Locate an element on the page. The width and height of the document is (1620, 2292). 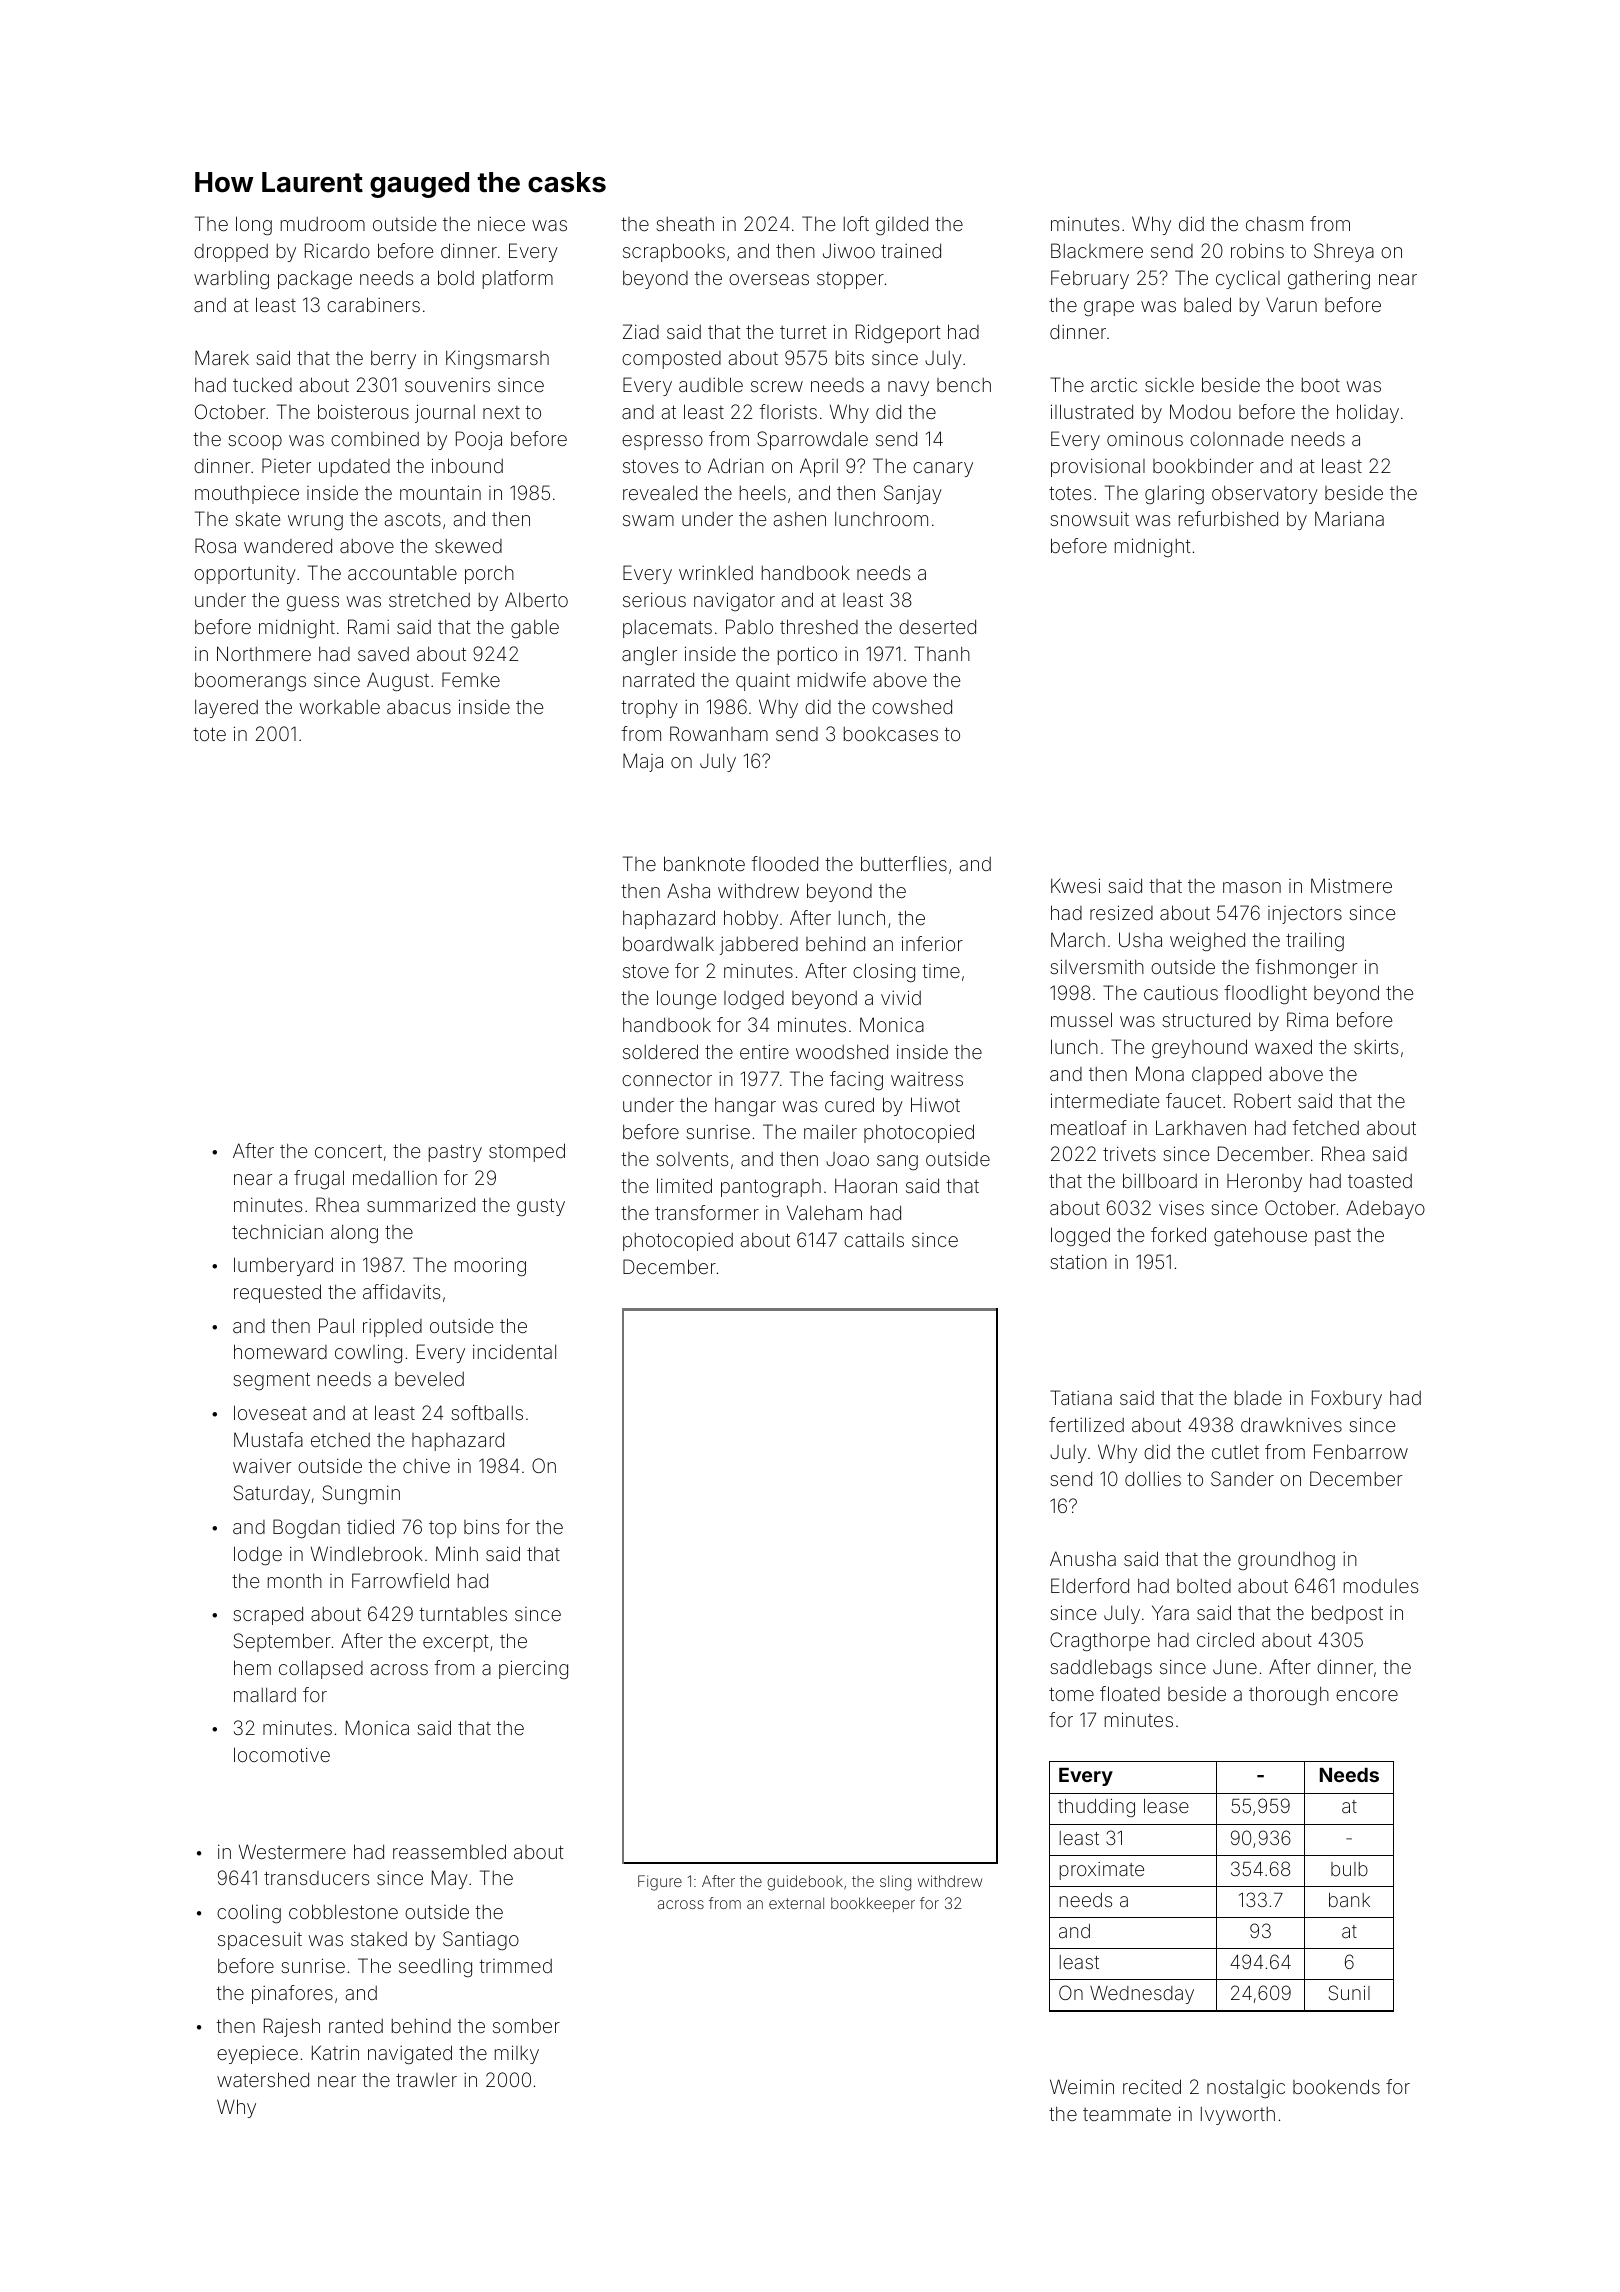
chasm is located at coordinates (1274, 223).
